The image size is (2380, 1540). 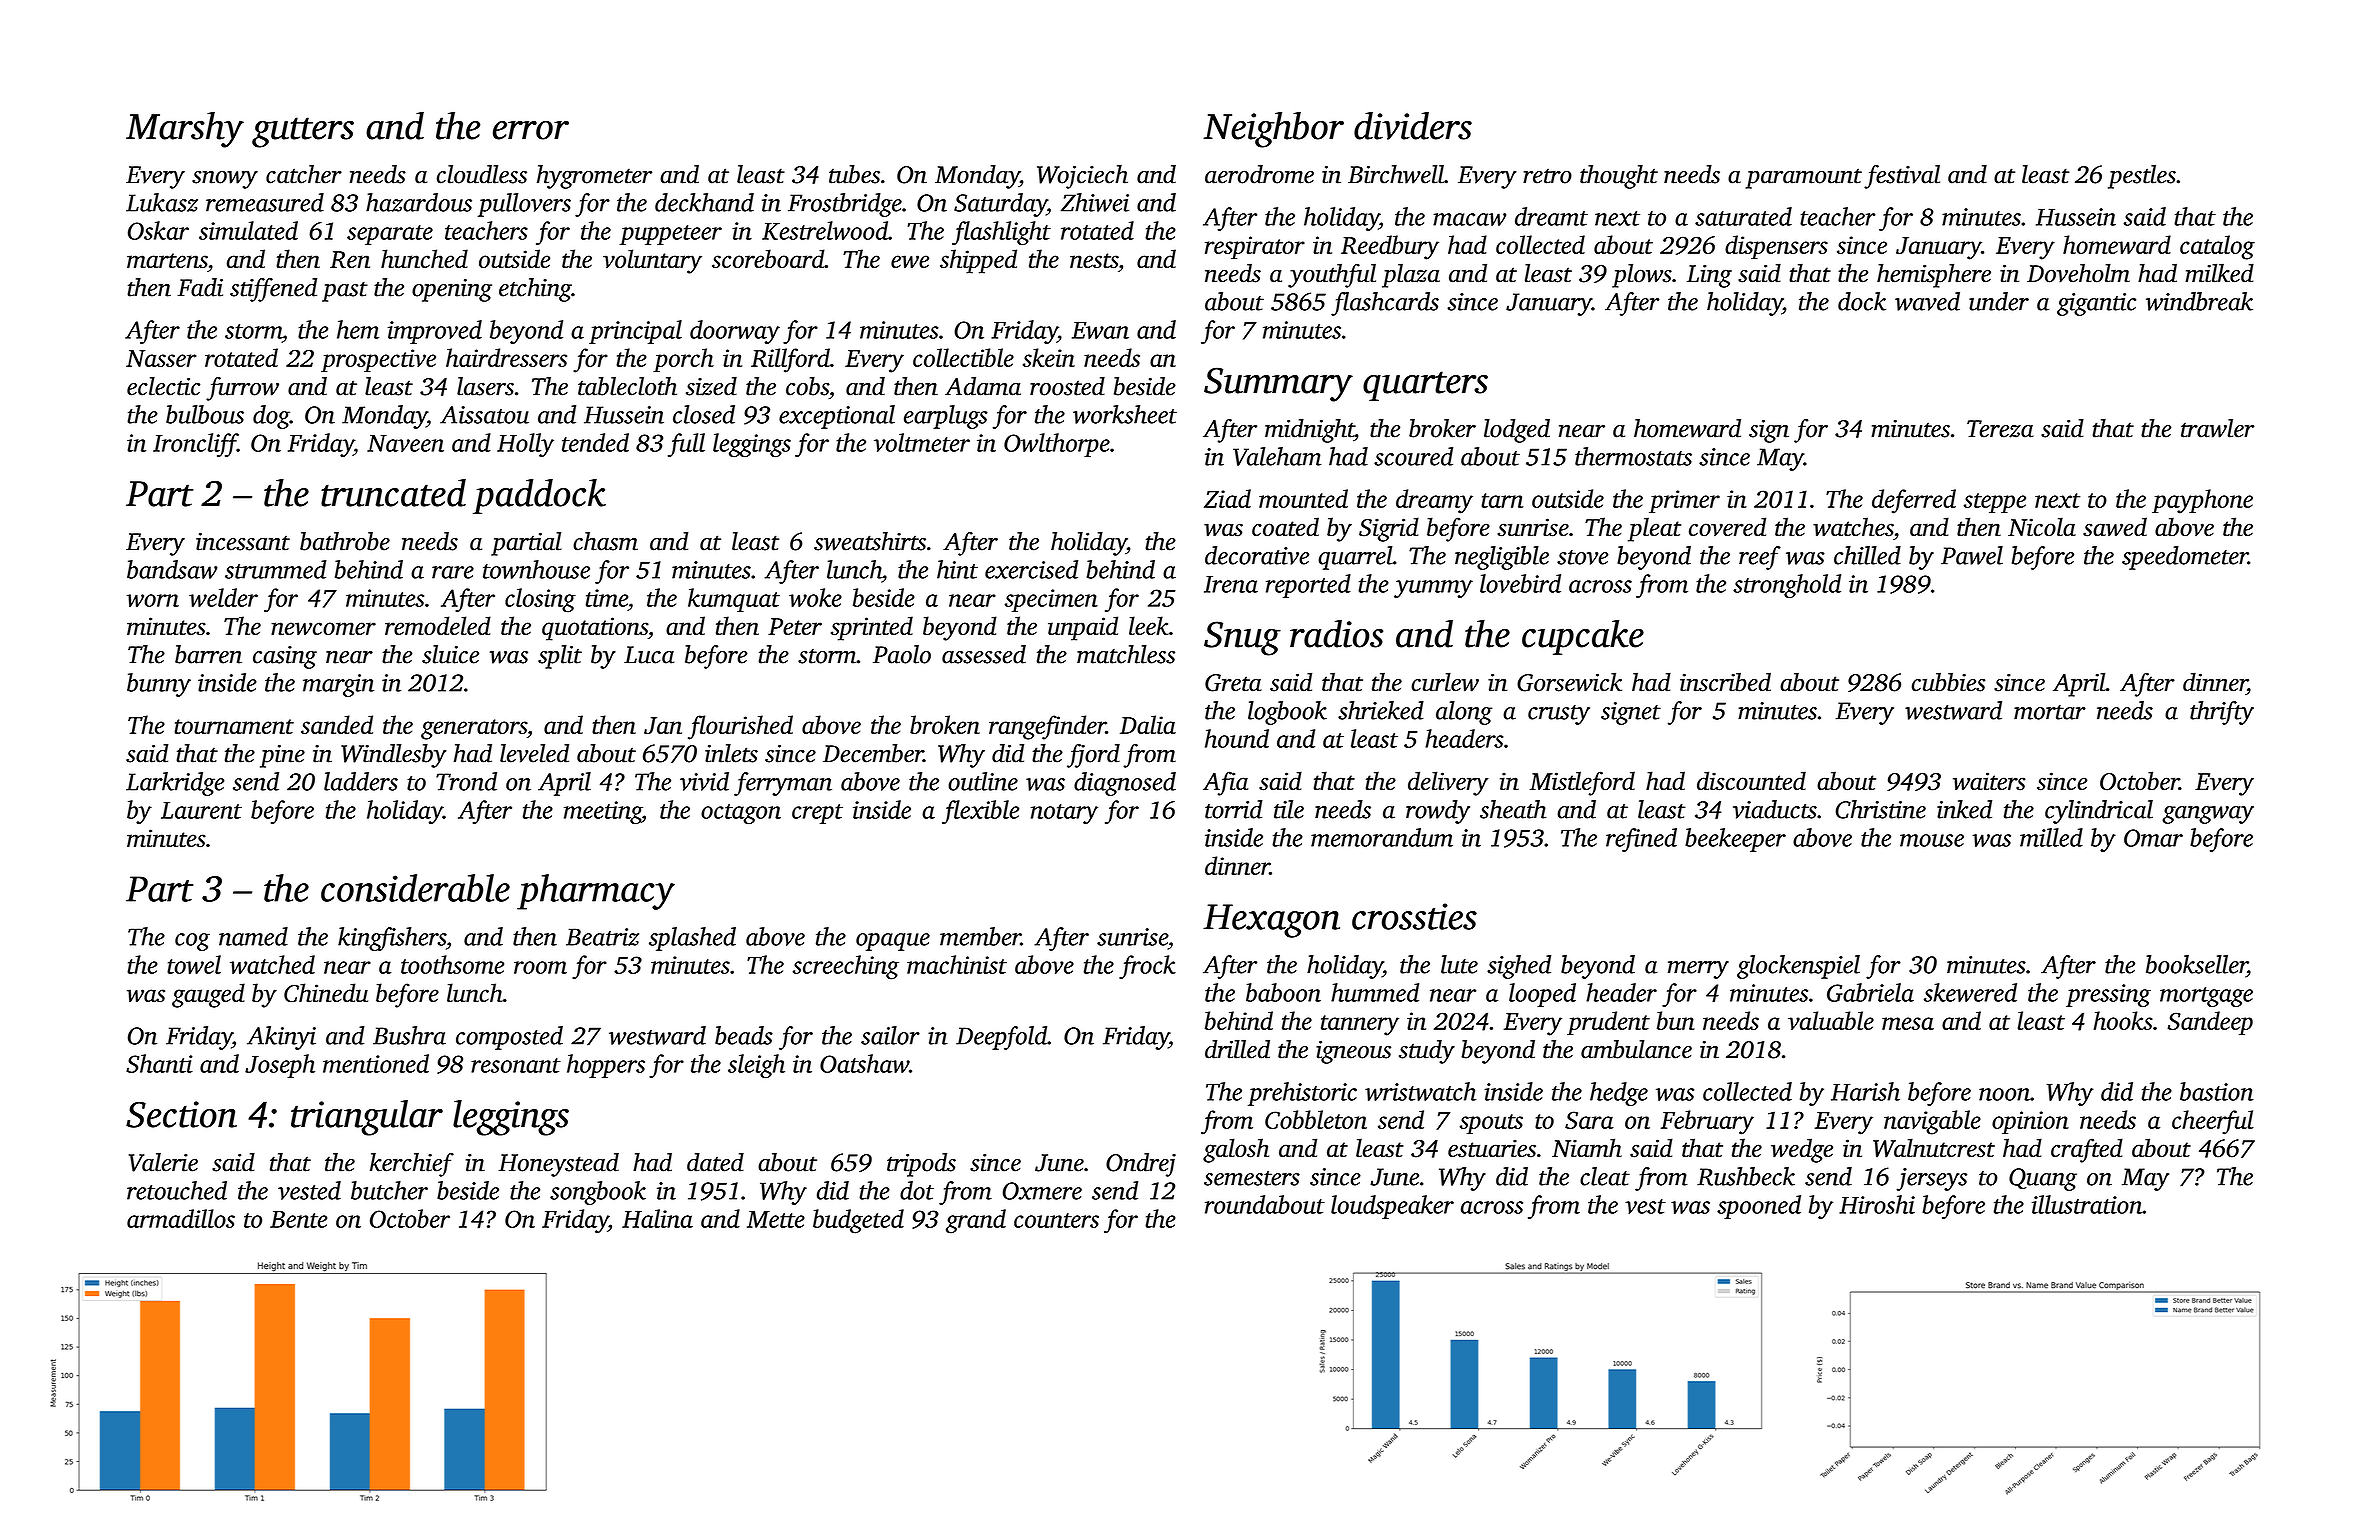 I want to click on broken, so click(x=945, y=724).
